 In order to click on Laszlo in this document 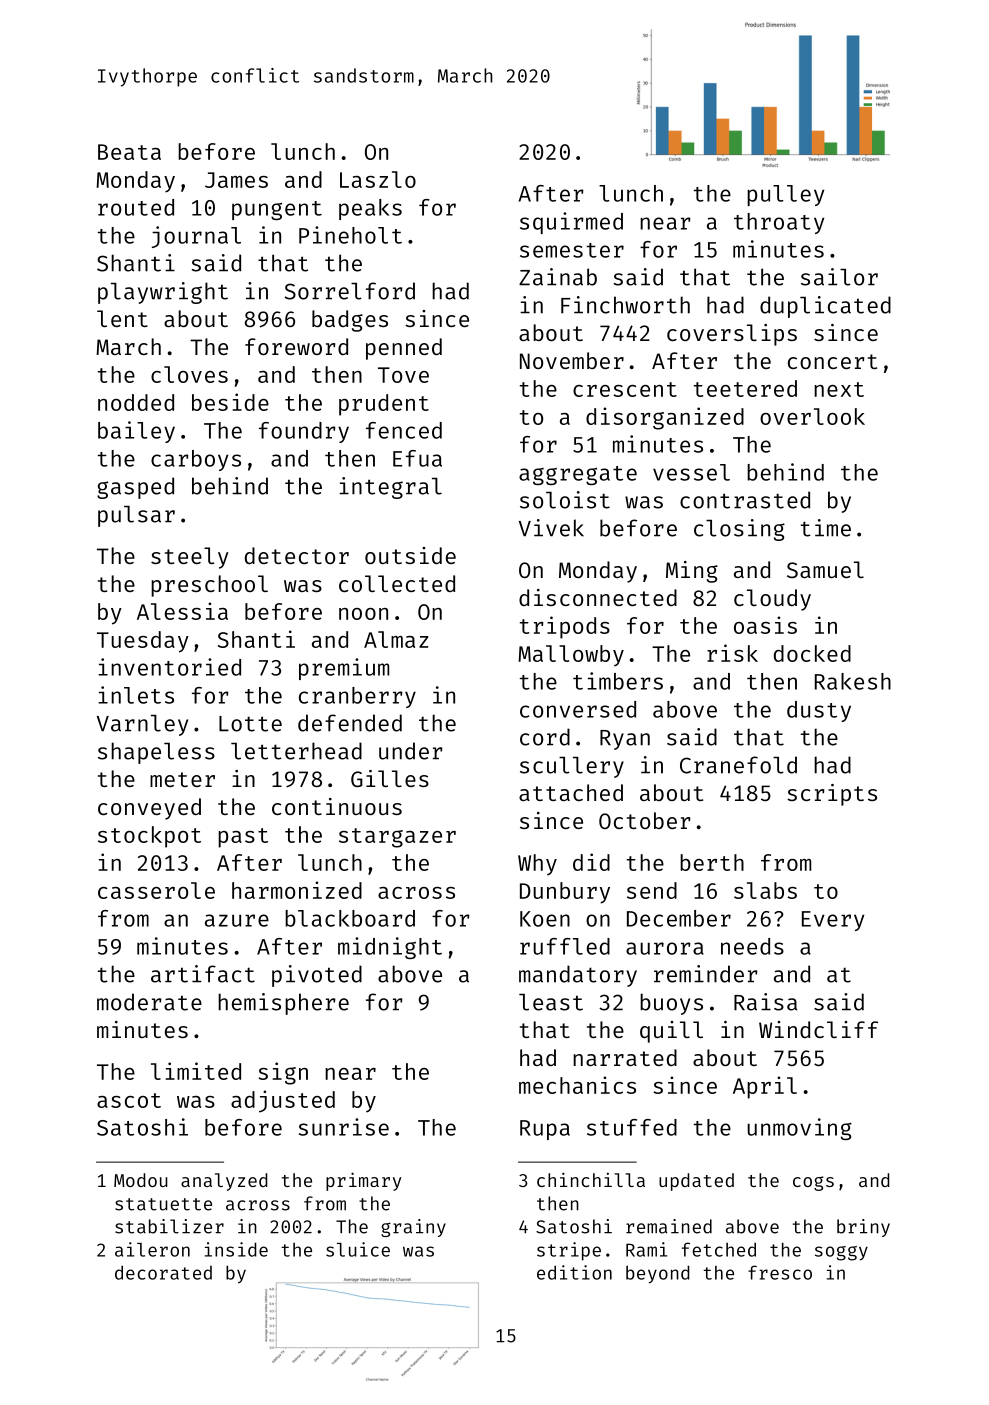, I will do `click(378, 179)`.
